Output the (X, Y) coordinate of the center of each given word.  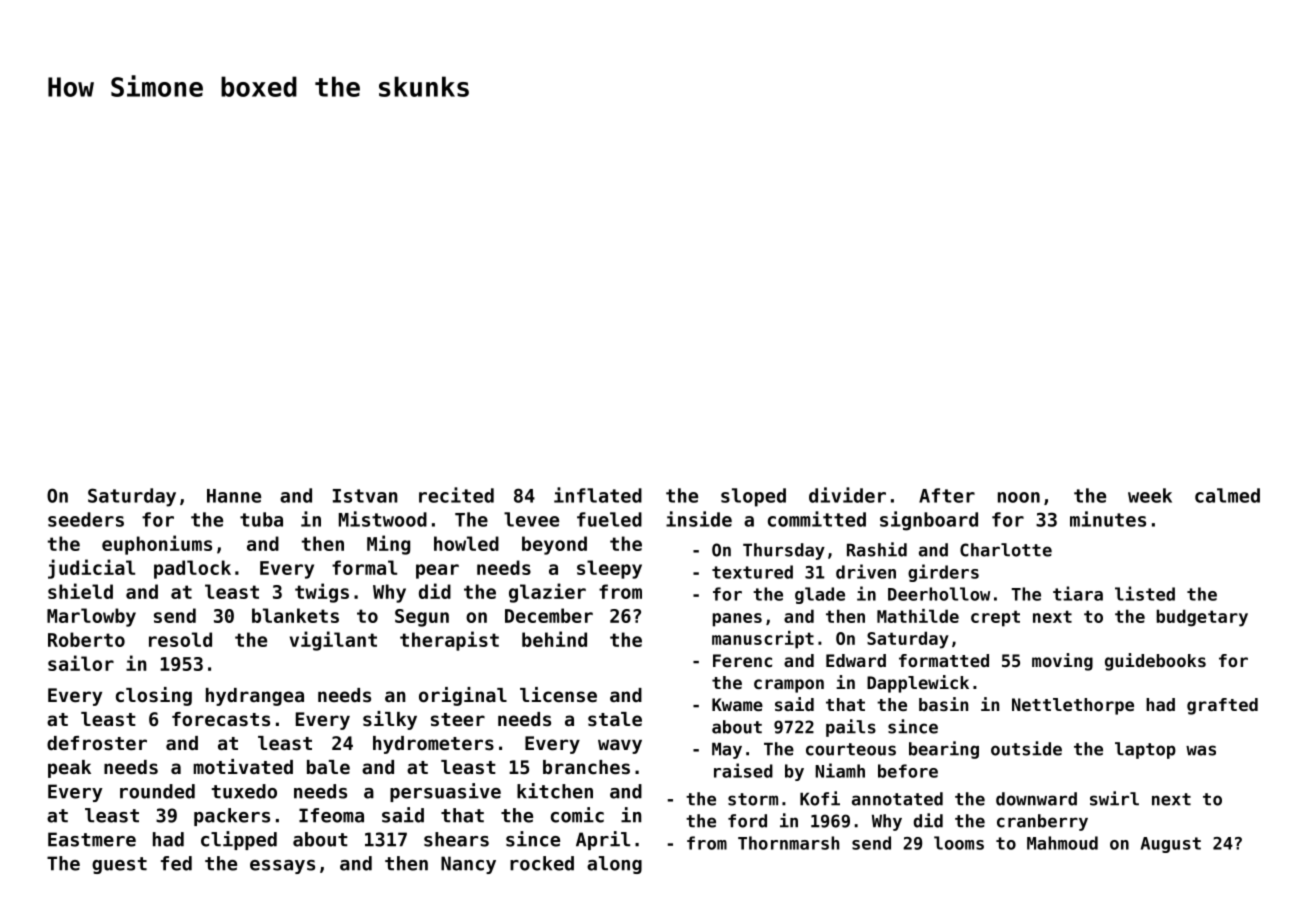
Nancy (468, 865)
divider (847, 495)
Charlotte (1006, 550)
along (614, 865)
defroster (97, 743)
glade (820, 595)
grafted (1222, 706)
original (463, 696)
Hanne (234, 496)
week (1150, 495)
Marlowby (91, 617)
